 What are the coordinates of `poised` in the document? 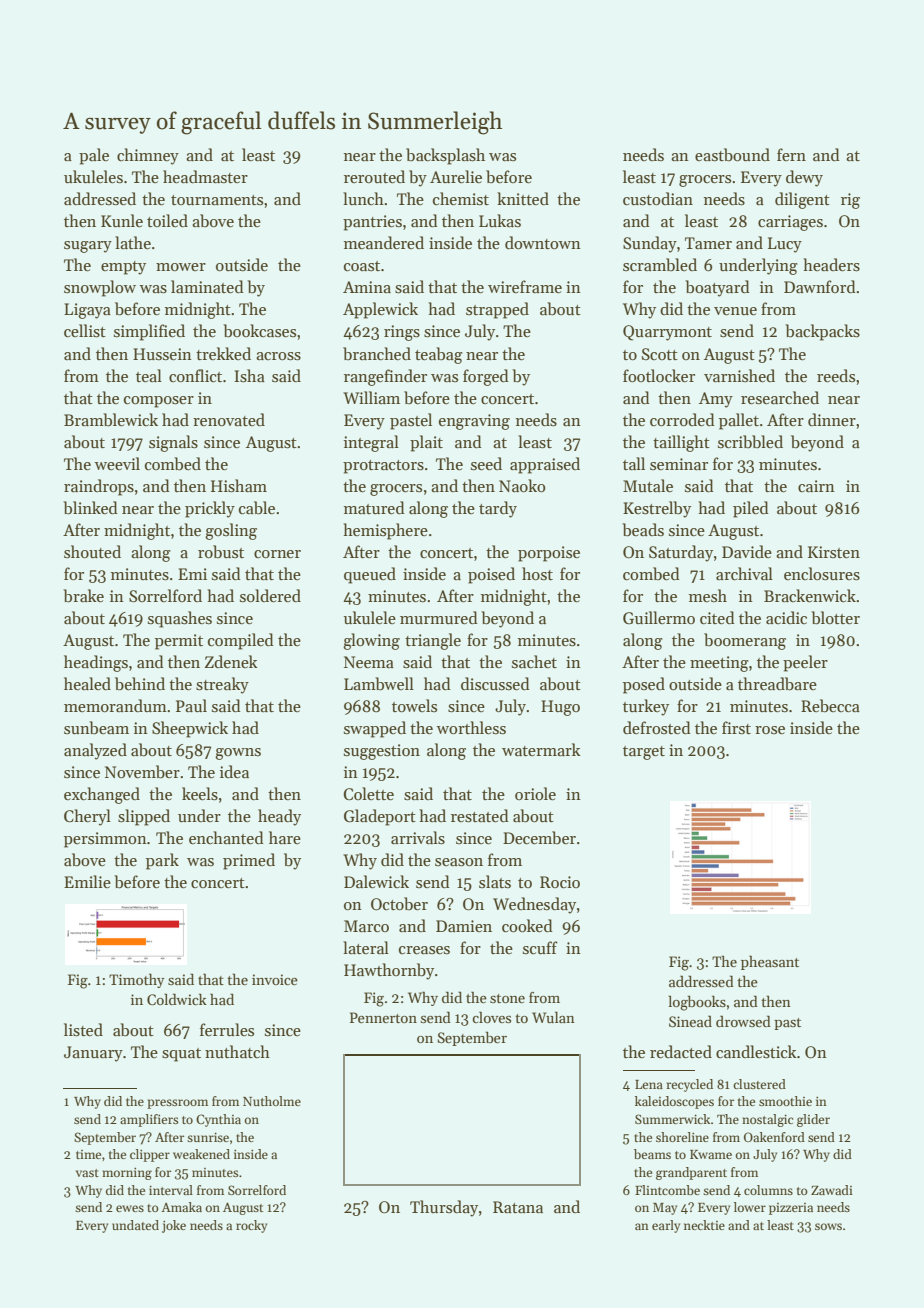 It's located at (491, 575).
